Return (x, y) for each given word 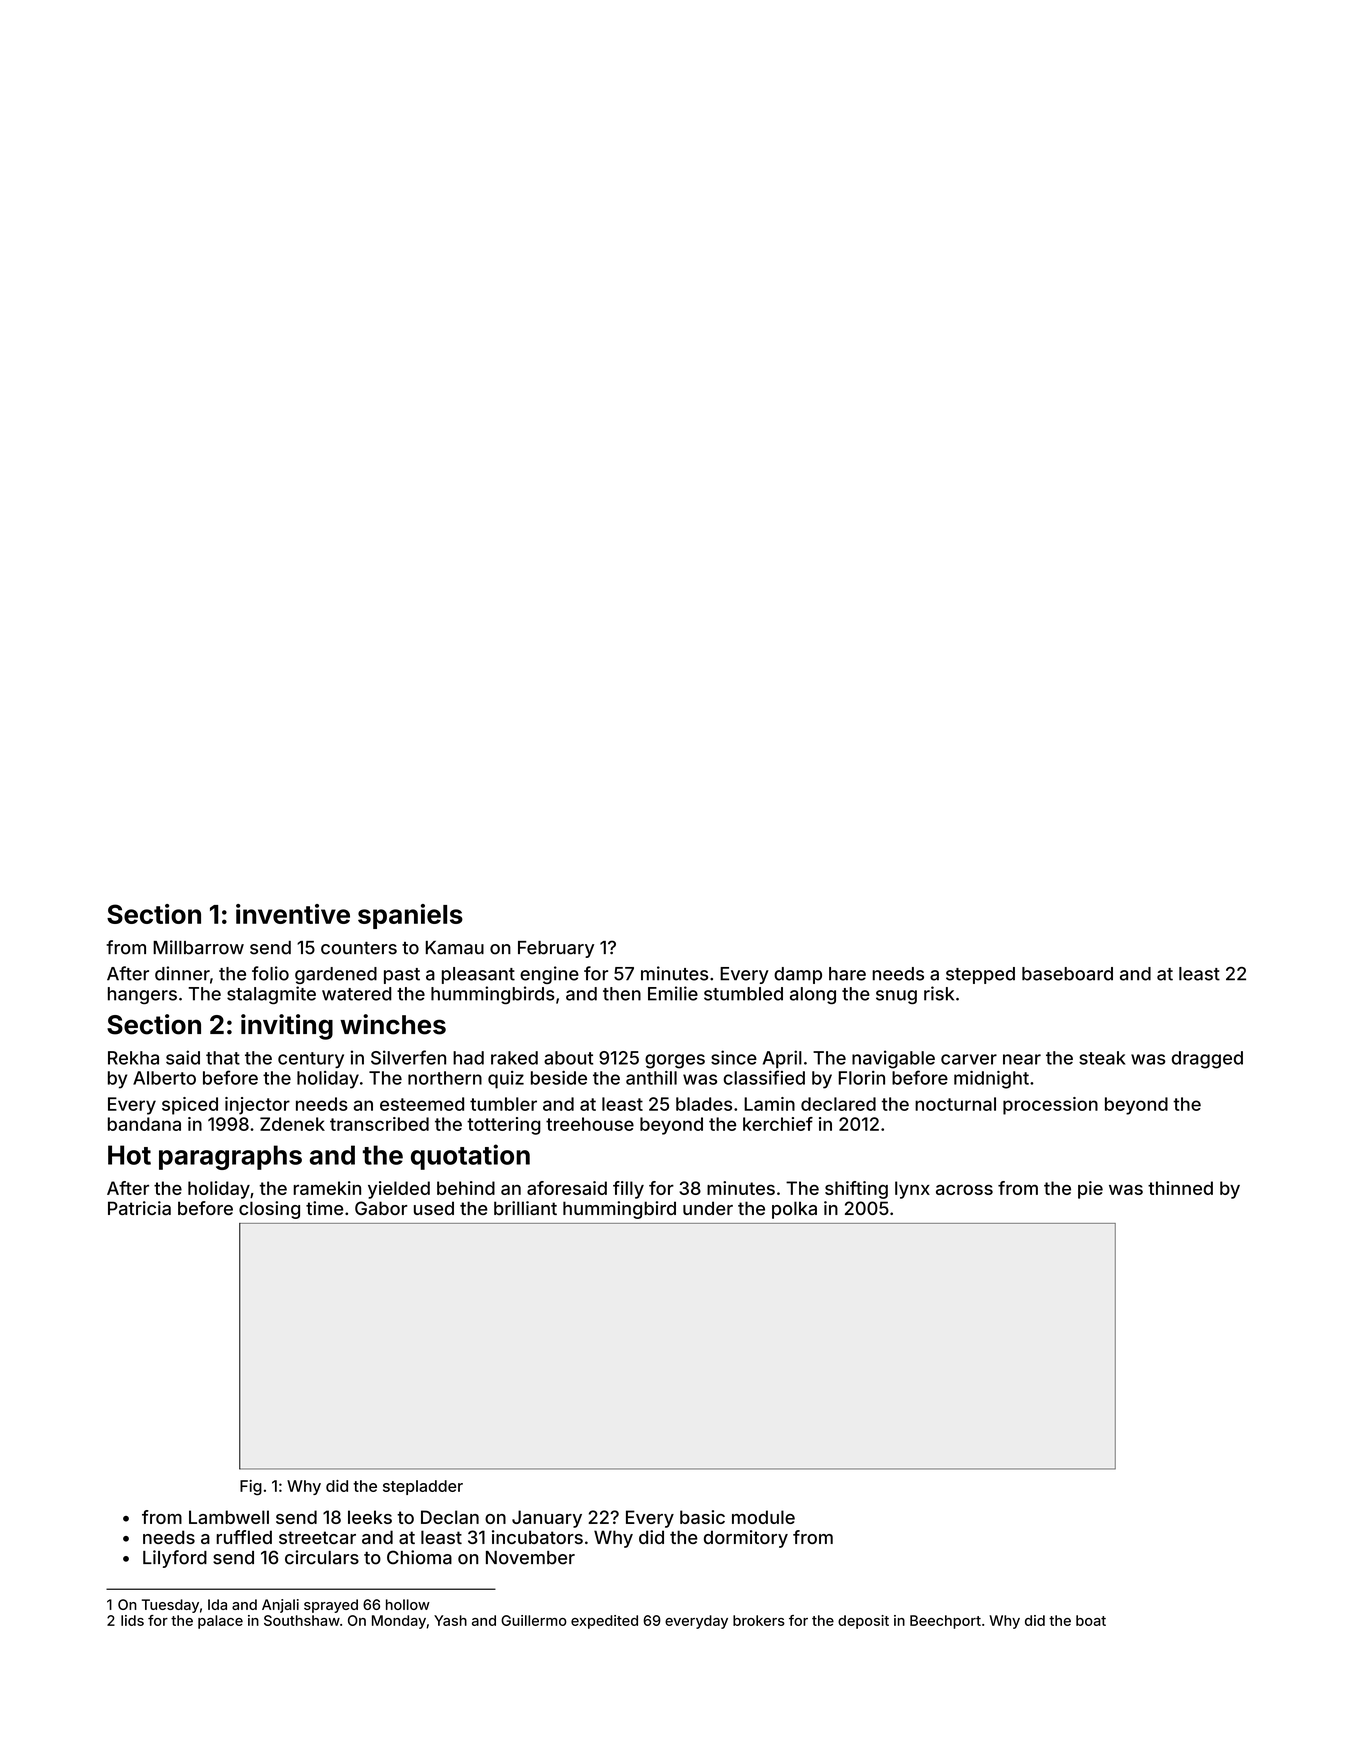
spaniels (410, 916)
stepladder (423, 1487)
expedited (604, 1622)
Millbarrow (198, 947)
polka (794, 1210)
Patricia (139, 1208)
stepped (980, 975)
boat (1091, 1620)
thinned (1180, 1188)
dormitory (746, 1539)
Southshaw (302, 1620)
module (763, 1517)
